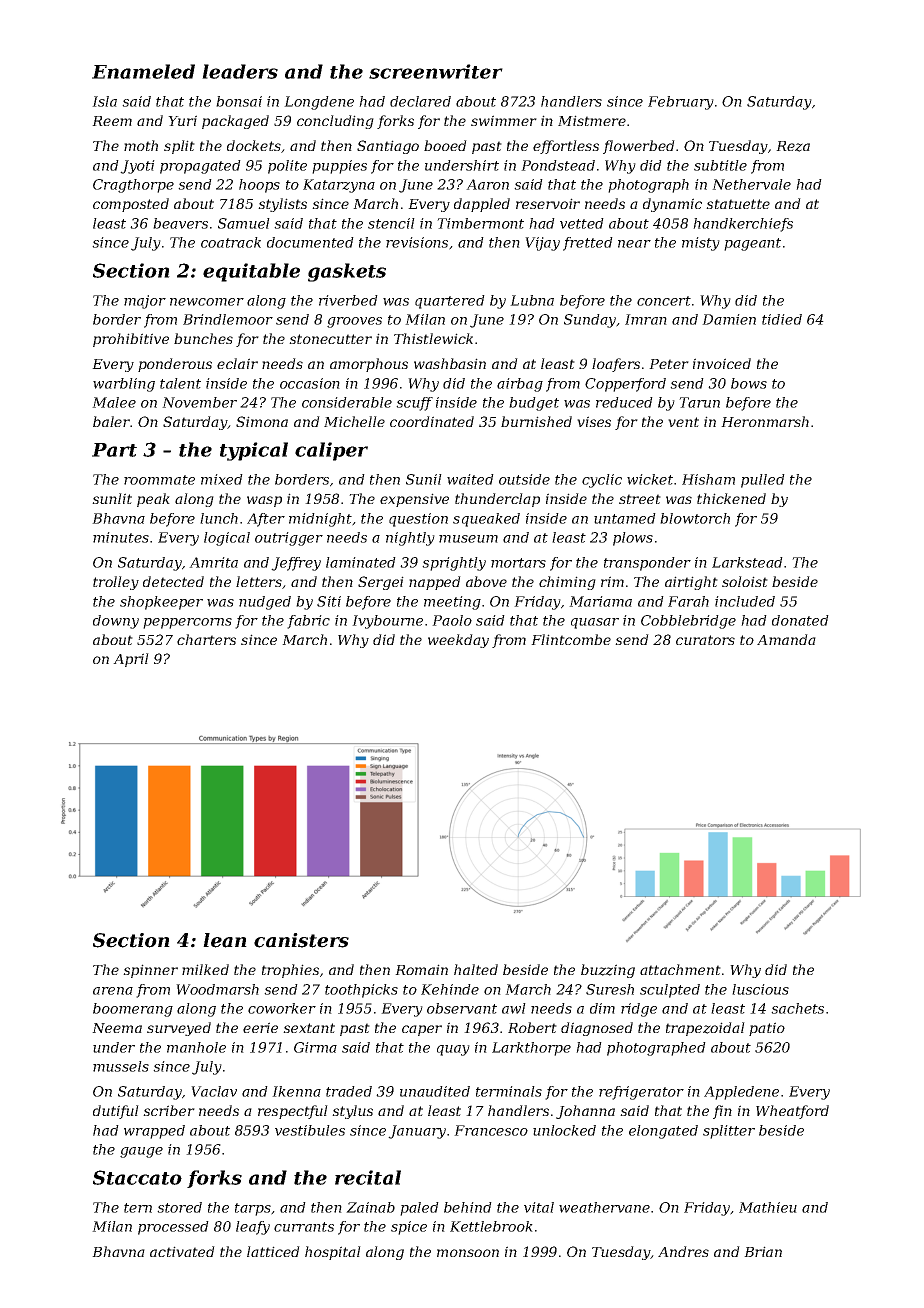  I want to click on Larkstead, so click(747, 562).
